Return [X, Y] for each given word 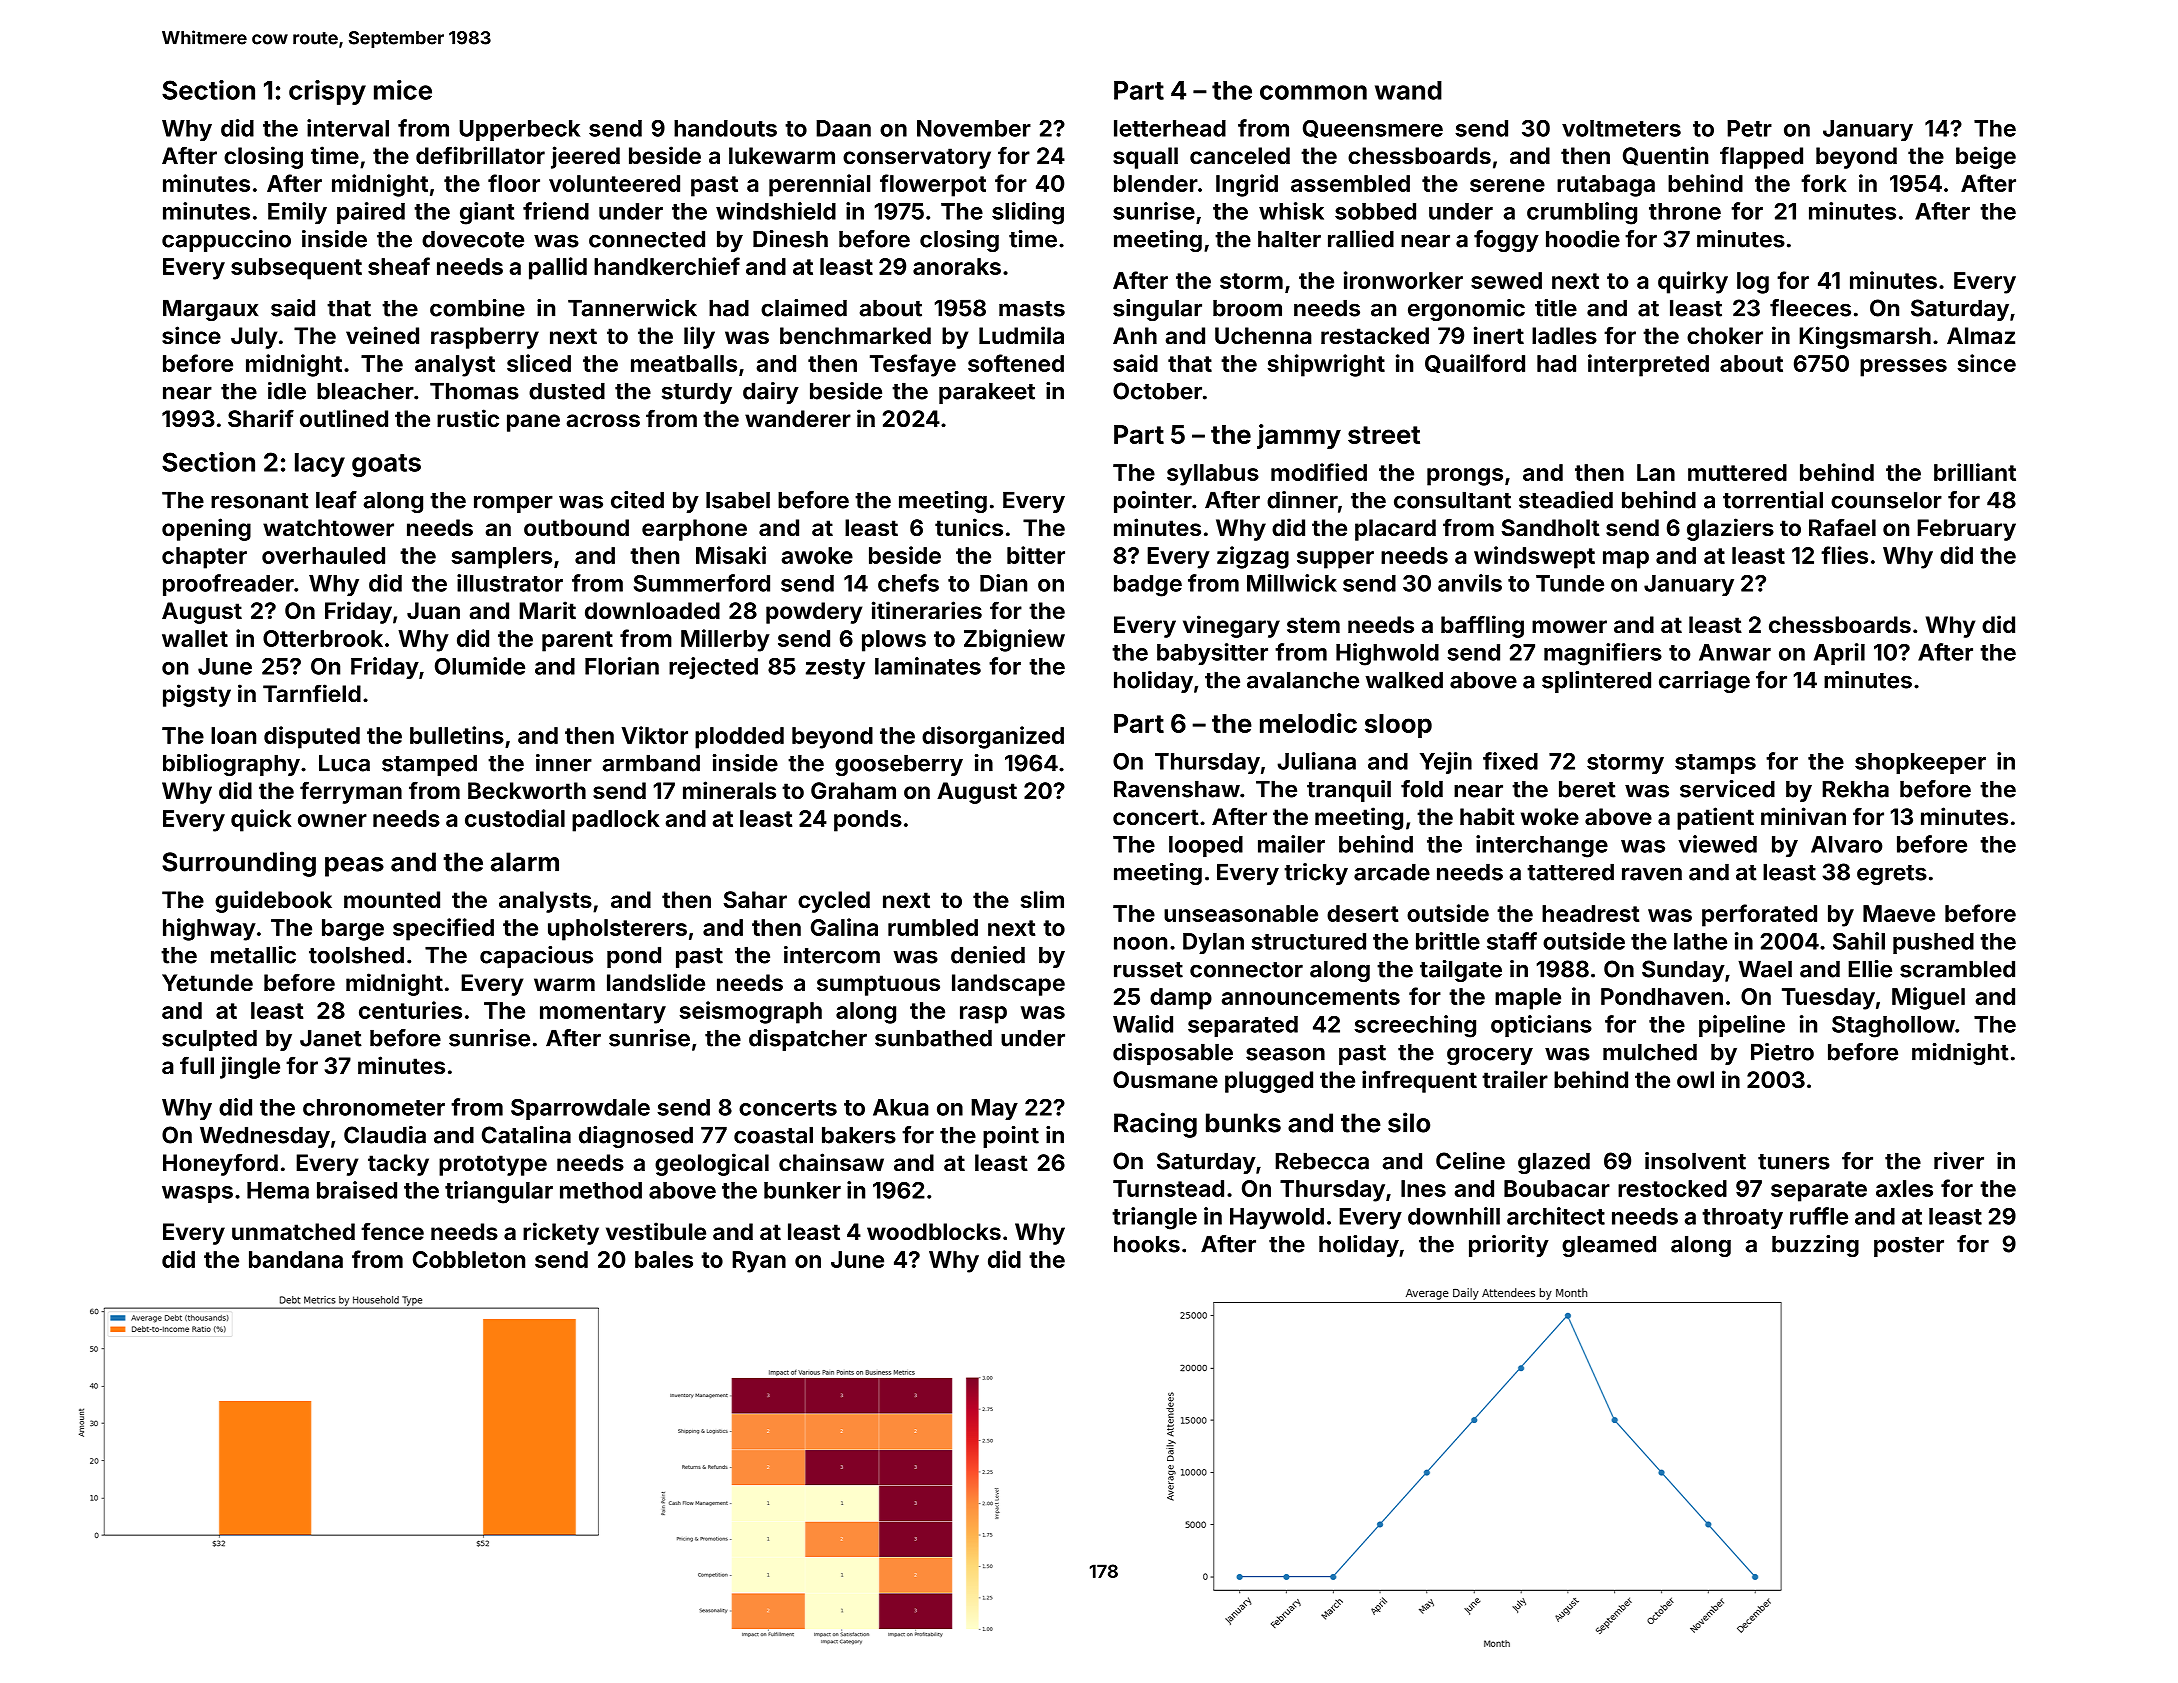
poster [1909, 1247]
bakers [859, 1135]
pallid [558, 268]
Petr [1749, 128]
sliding [1028, 213]
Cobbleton [469, 1259]
